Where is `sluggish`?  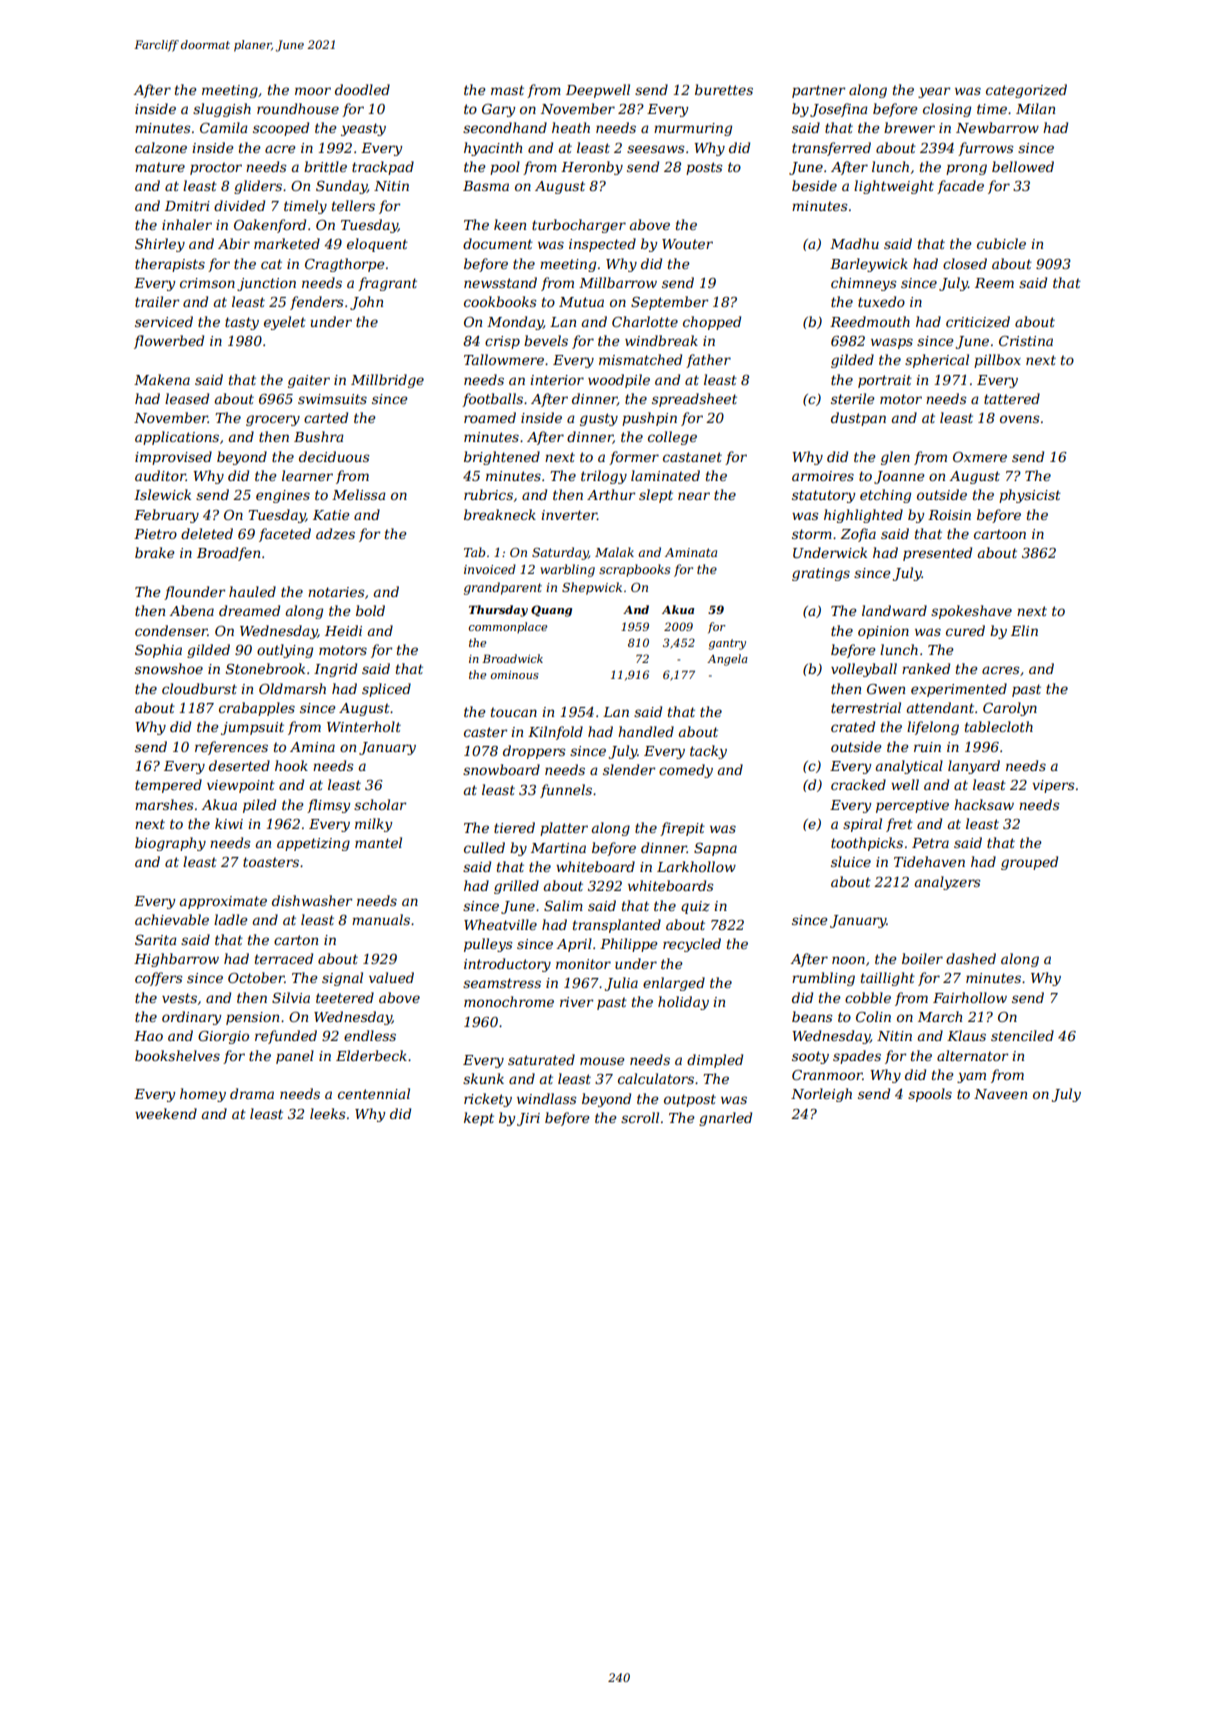 sluggish is located at coordinates (222, 110).
